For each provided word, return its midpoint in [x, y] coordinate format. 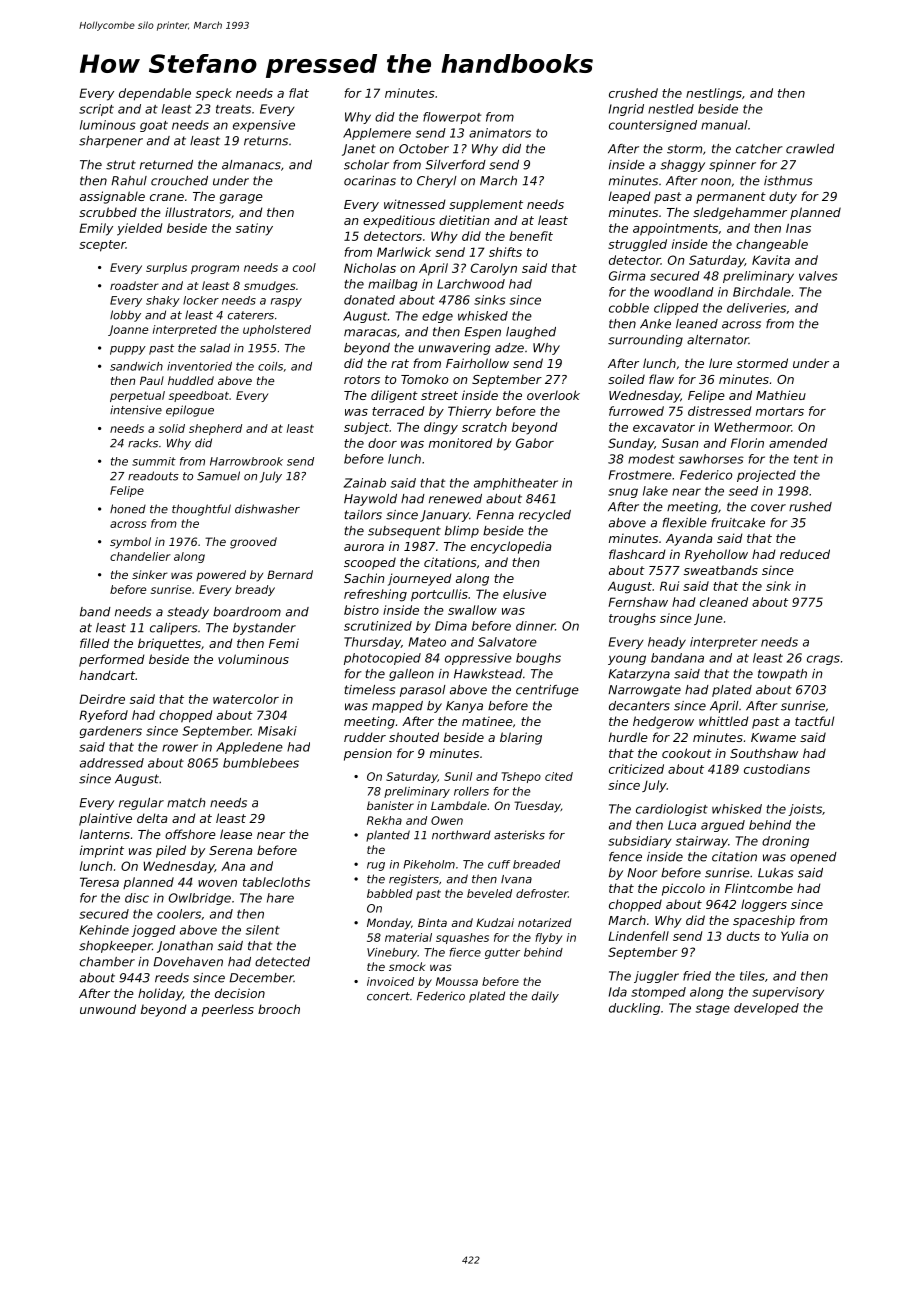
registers [414, 880]
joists [805, 810]
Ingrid [626, 110]
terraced [398, 411]
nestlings [714, 94]
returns [266, 141]
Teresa [99, 882]
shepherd [215, 429]
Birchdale [762, 292]
